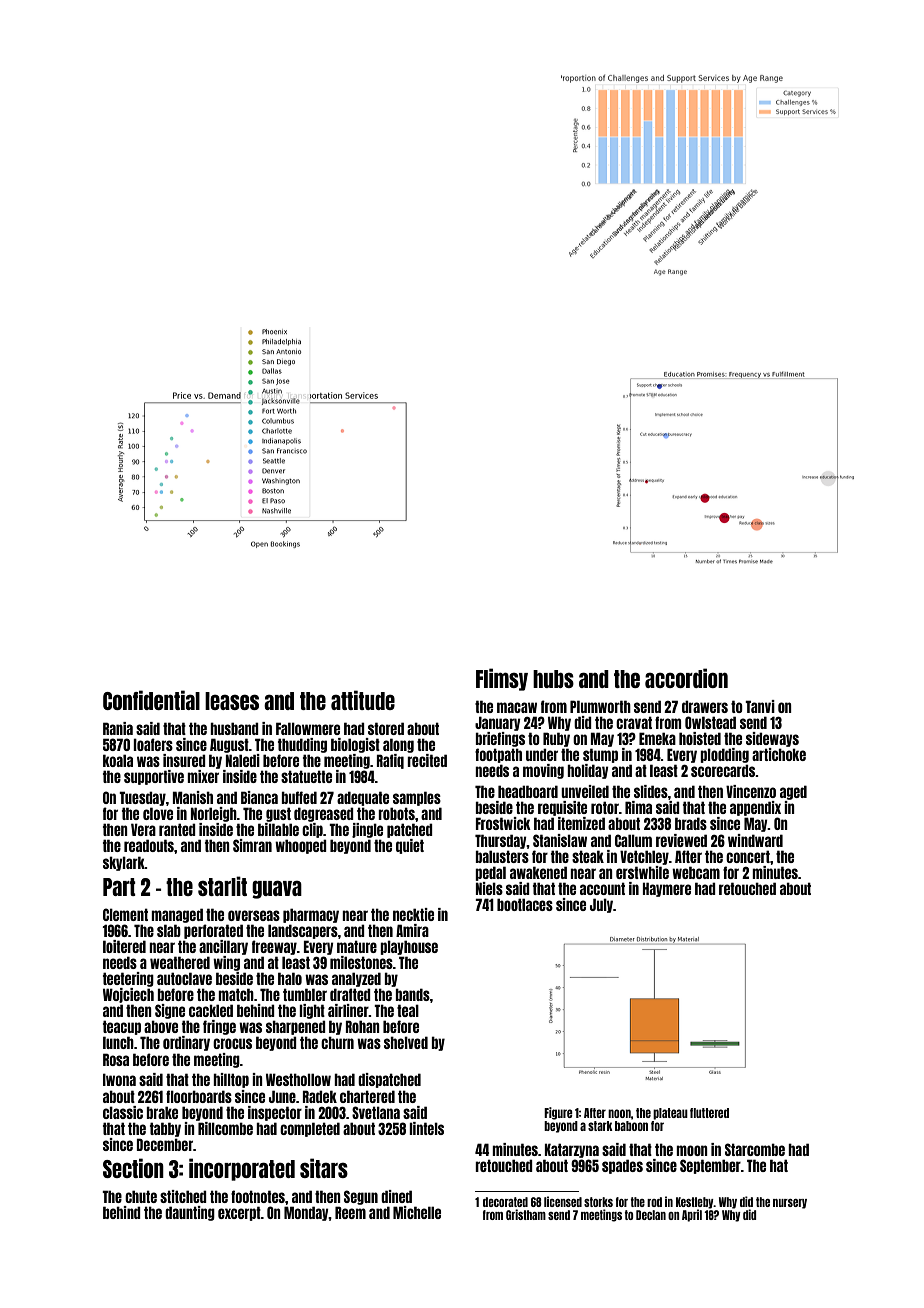 The width and height of the document is (924, 1308). Describe the element at coordinates (651, 1215) in the document. I see `Declan` at that location.
